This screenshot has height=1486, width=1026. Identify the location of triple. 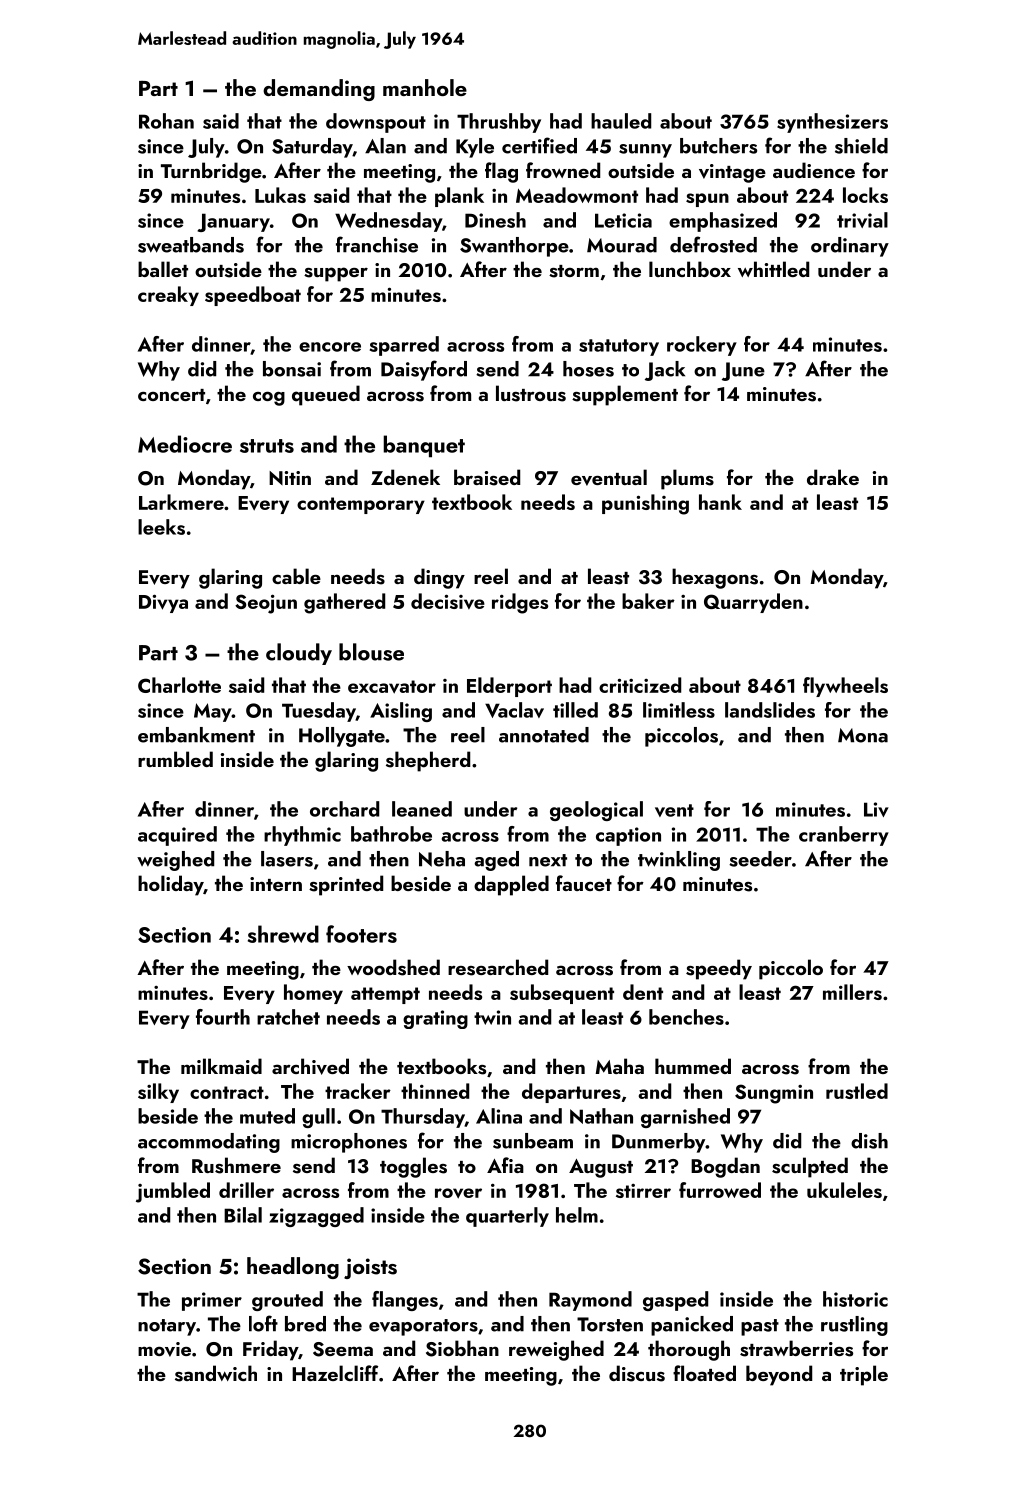
(864, 1375).
